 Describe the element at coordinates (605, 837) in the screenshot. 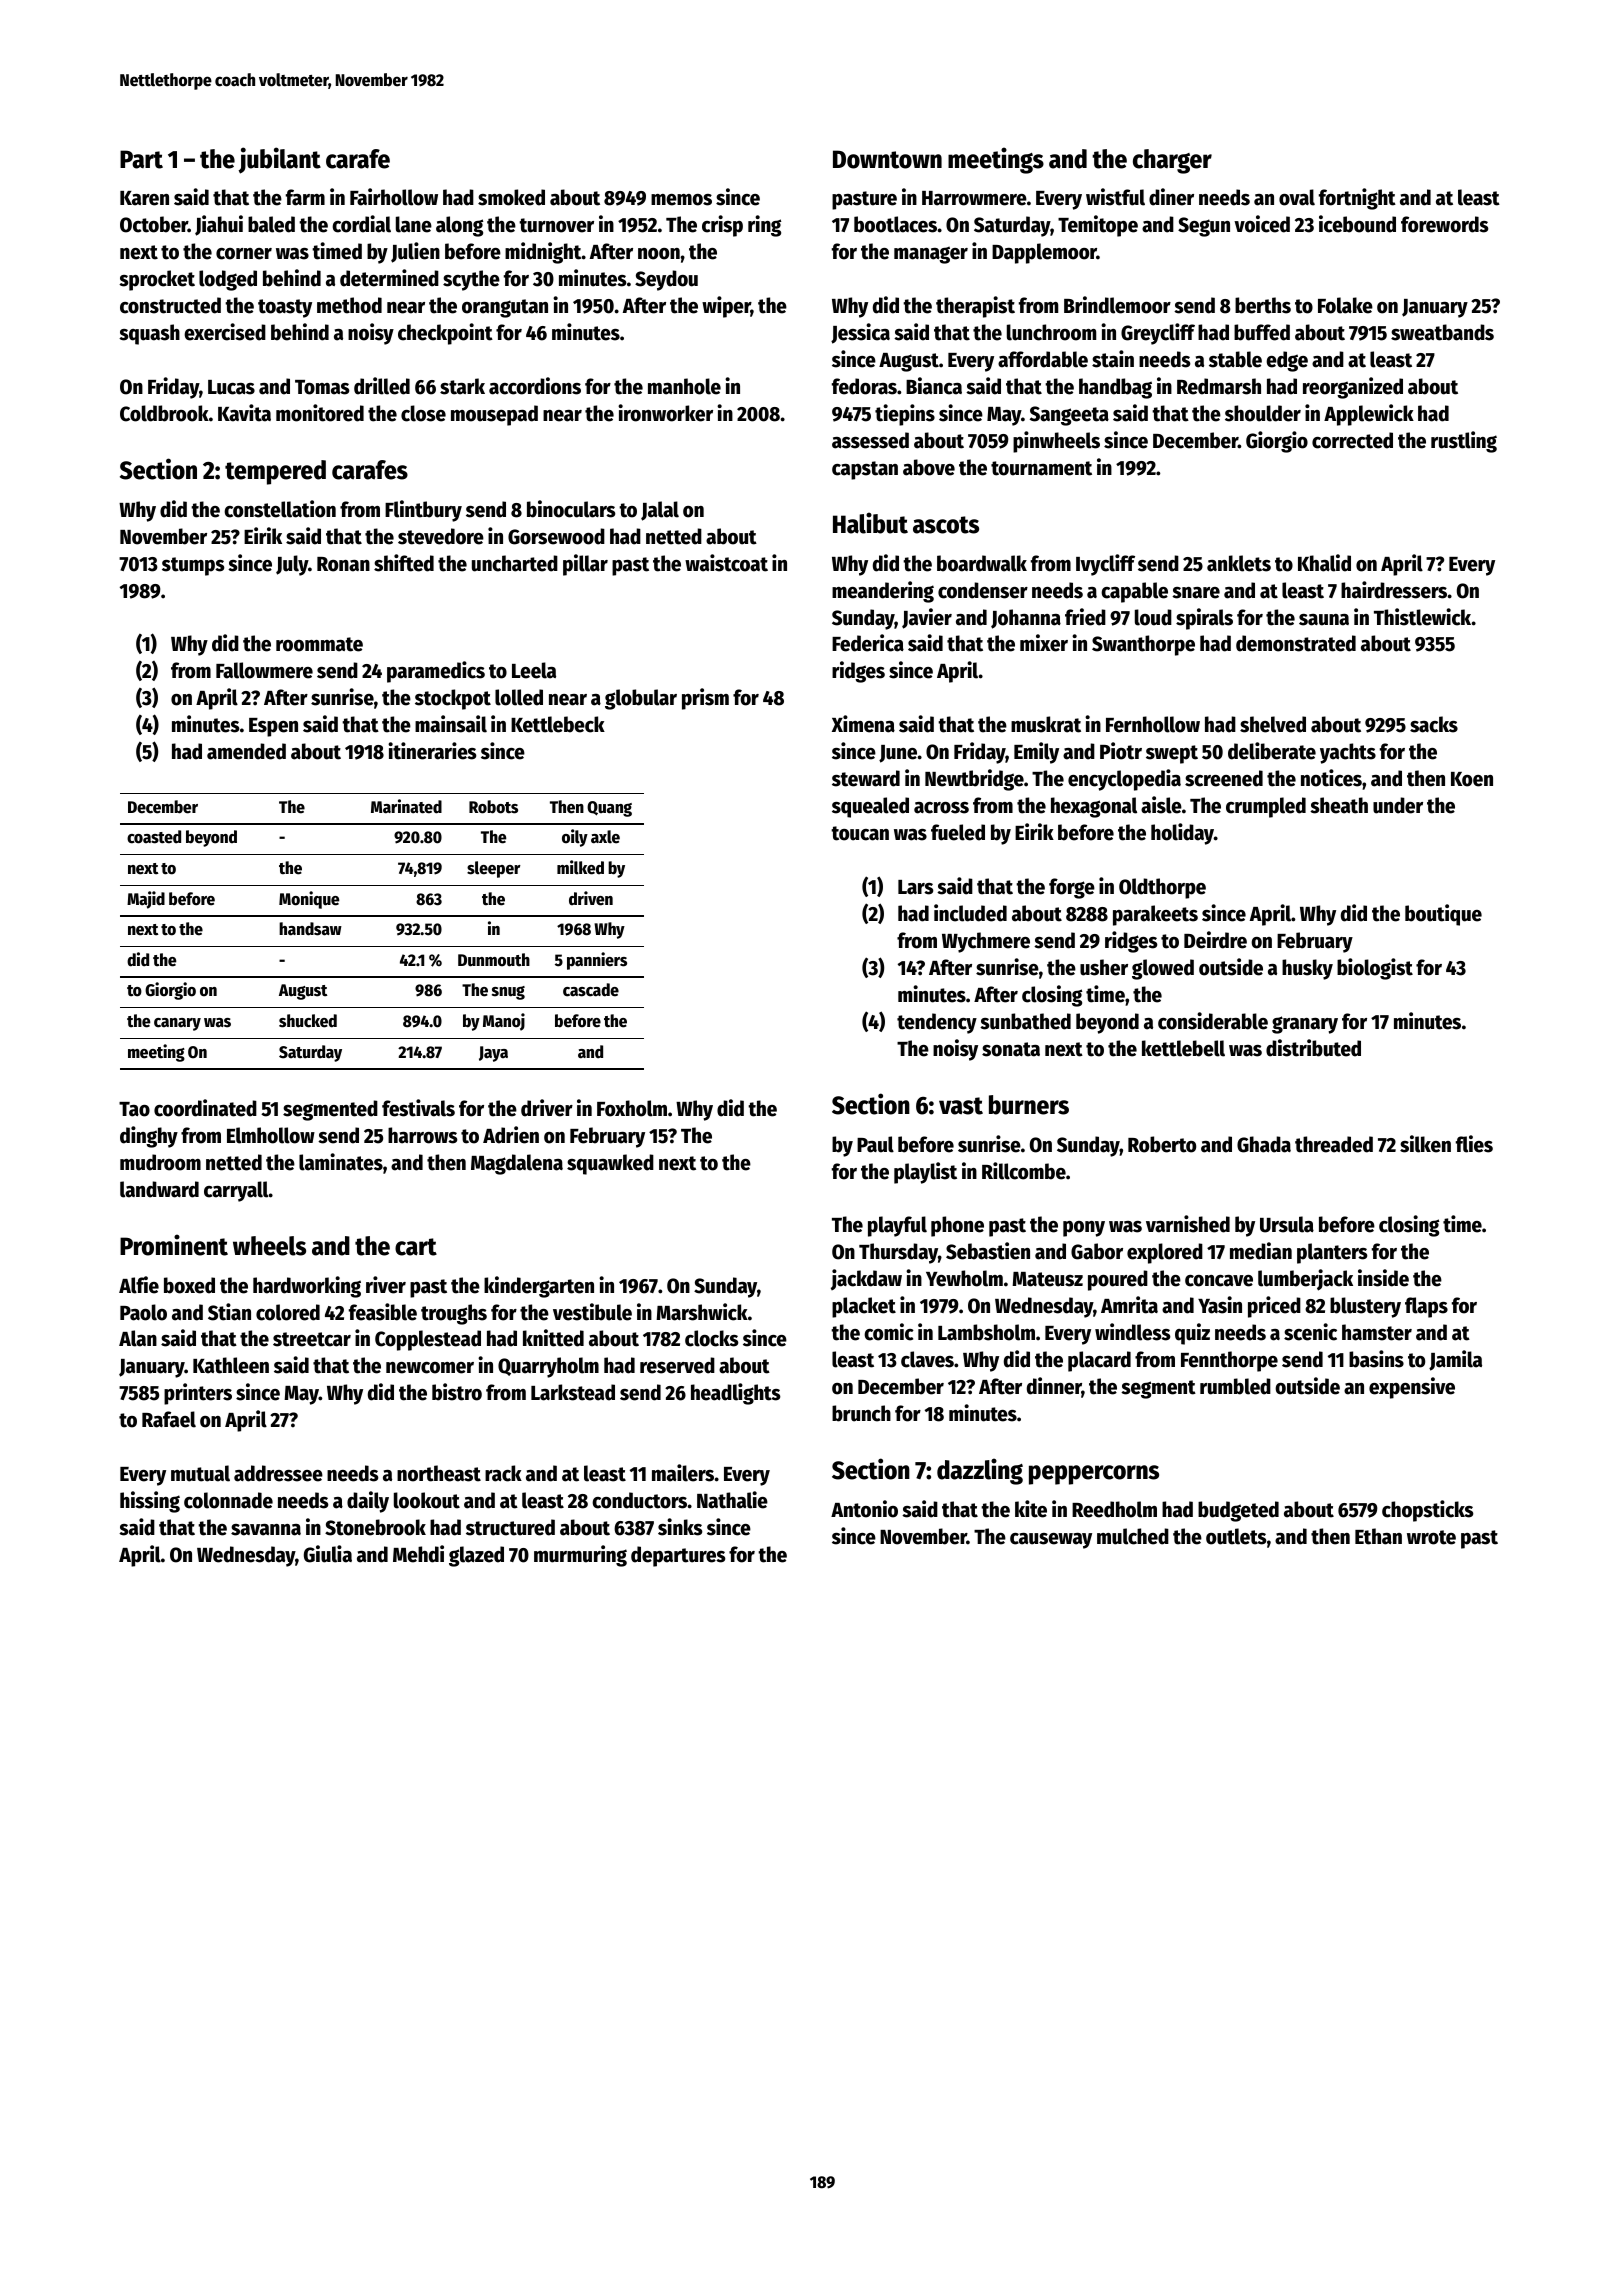

I see `axle` at that location.
